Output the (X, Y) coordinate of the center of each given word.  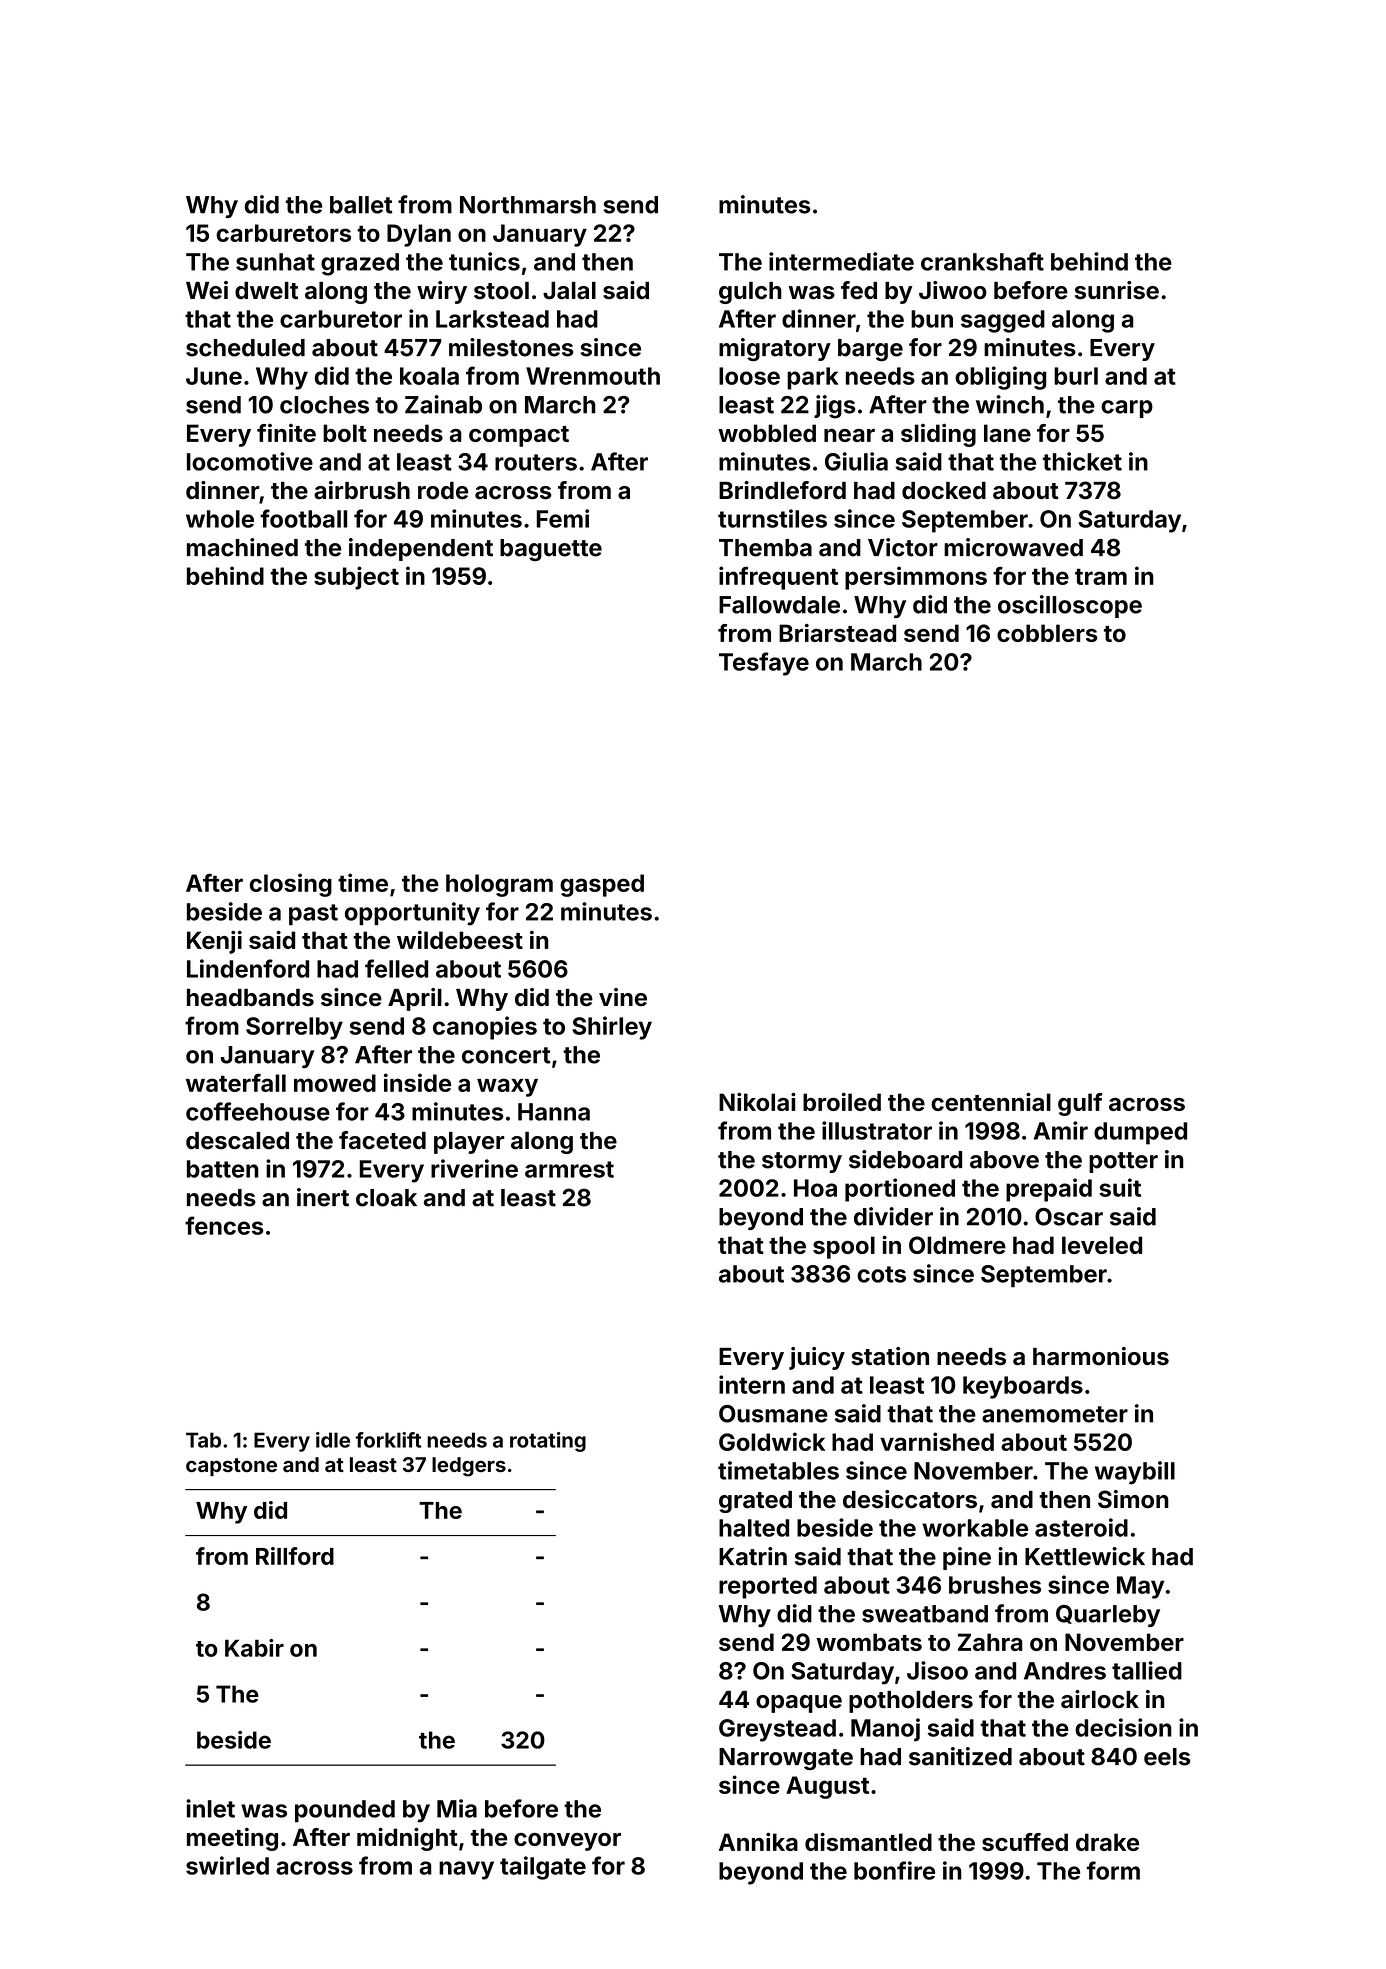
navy (466, 1870)
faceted (382, 1140)
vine (623, 997)
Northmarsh (528, 205)
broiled (842, 1101)
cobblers (1047, 633)
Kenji (214, 942)
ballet (361, 205)
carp (1127, 409)
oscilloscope (1070, 606)
